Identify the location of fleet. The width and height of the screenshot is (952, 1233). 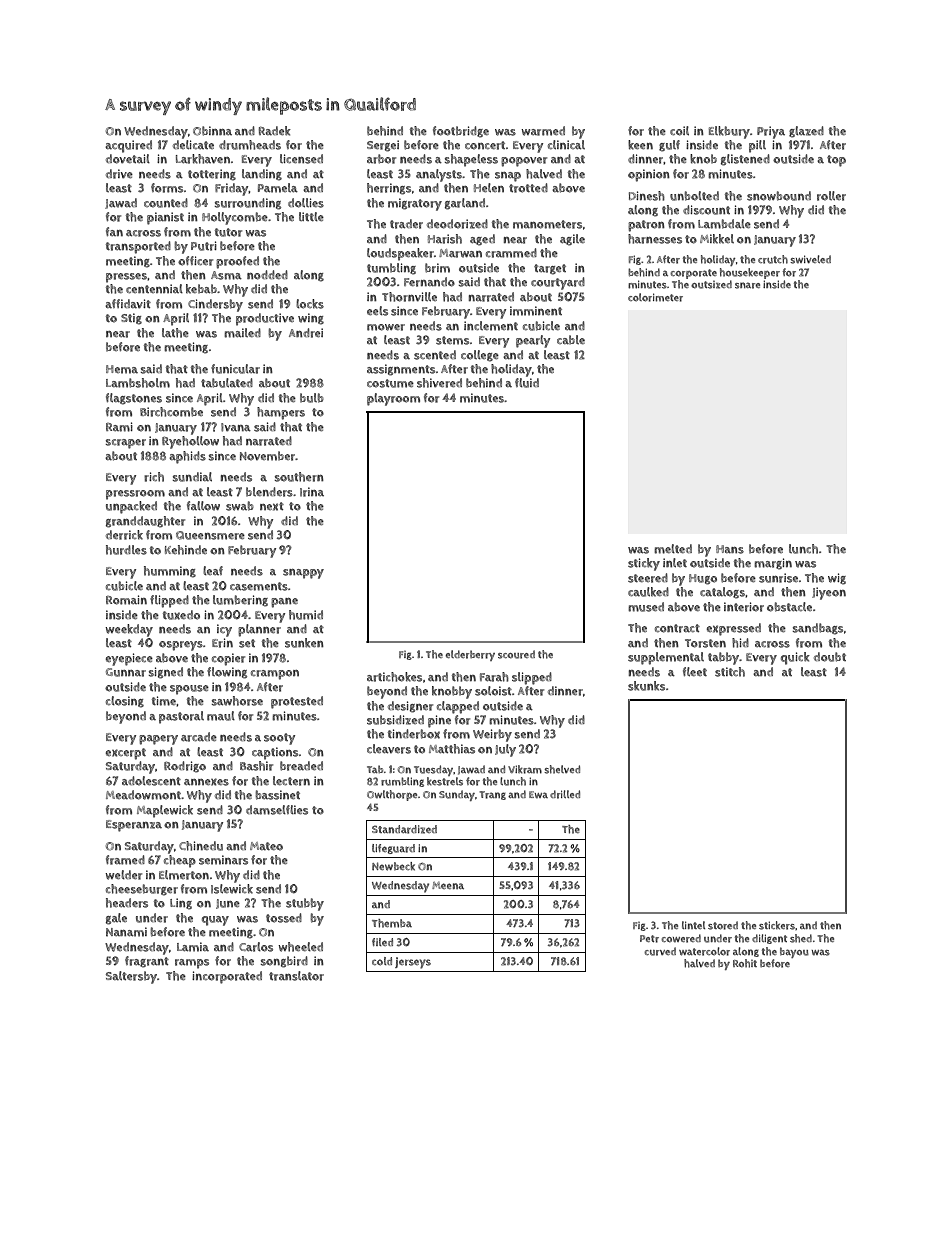
(695, 671).
